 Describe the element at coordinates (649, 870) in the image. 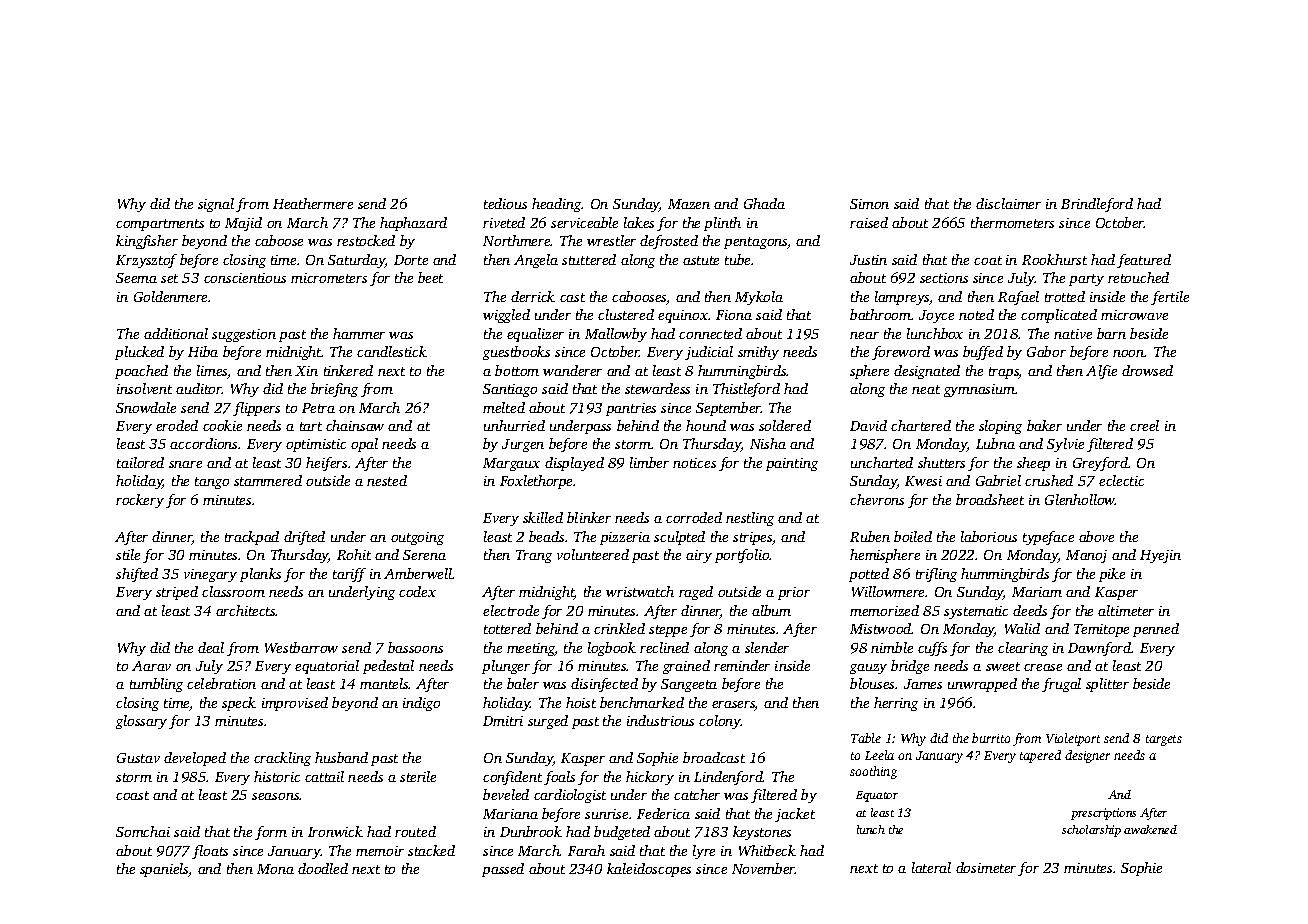

I see `kaleidoscopes` at that location.
